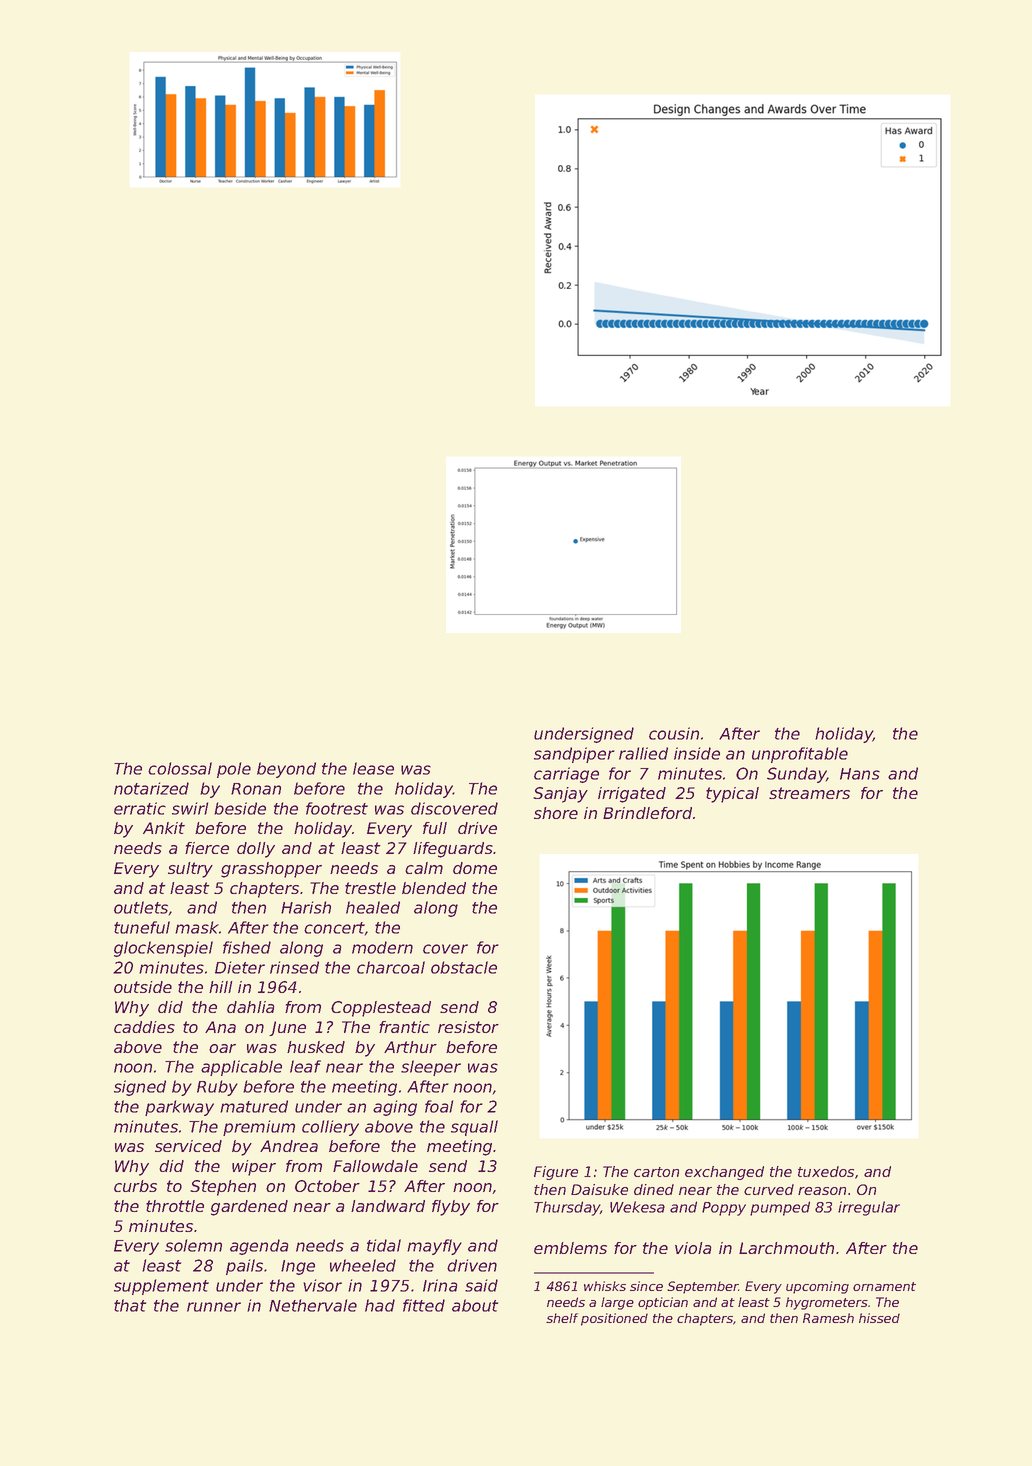 The width and height of the page is (1032, 1466). Describe the element at coordinates (234, 770) in the page. I see `pole` at that location.
